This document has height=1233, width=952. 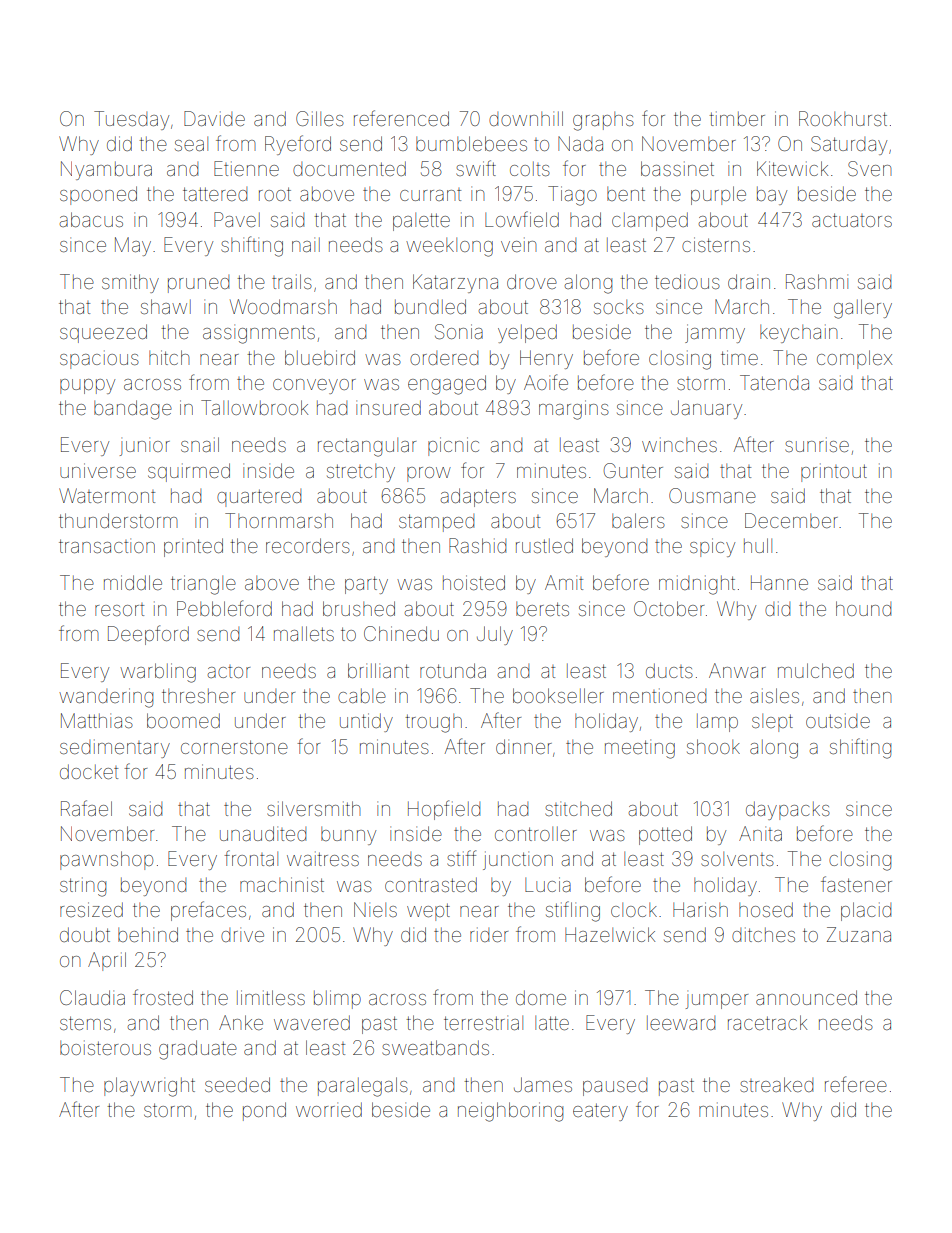 What do you see at coordinates (149, 1087) in the document?
I see `playwright` at bounding box center [149, 1087].
